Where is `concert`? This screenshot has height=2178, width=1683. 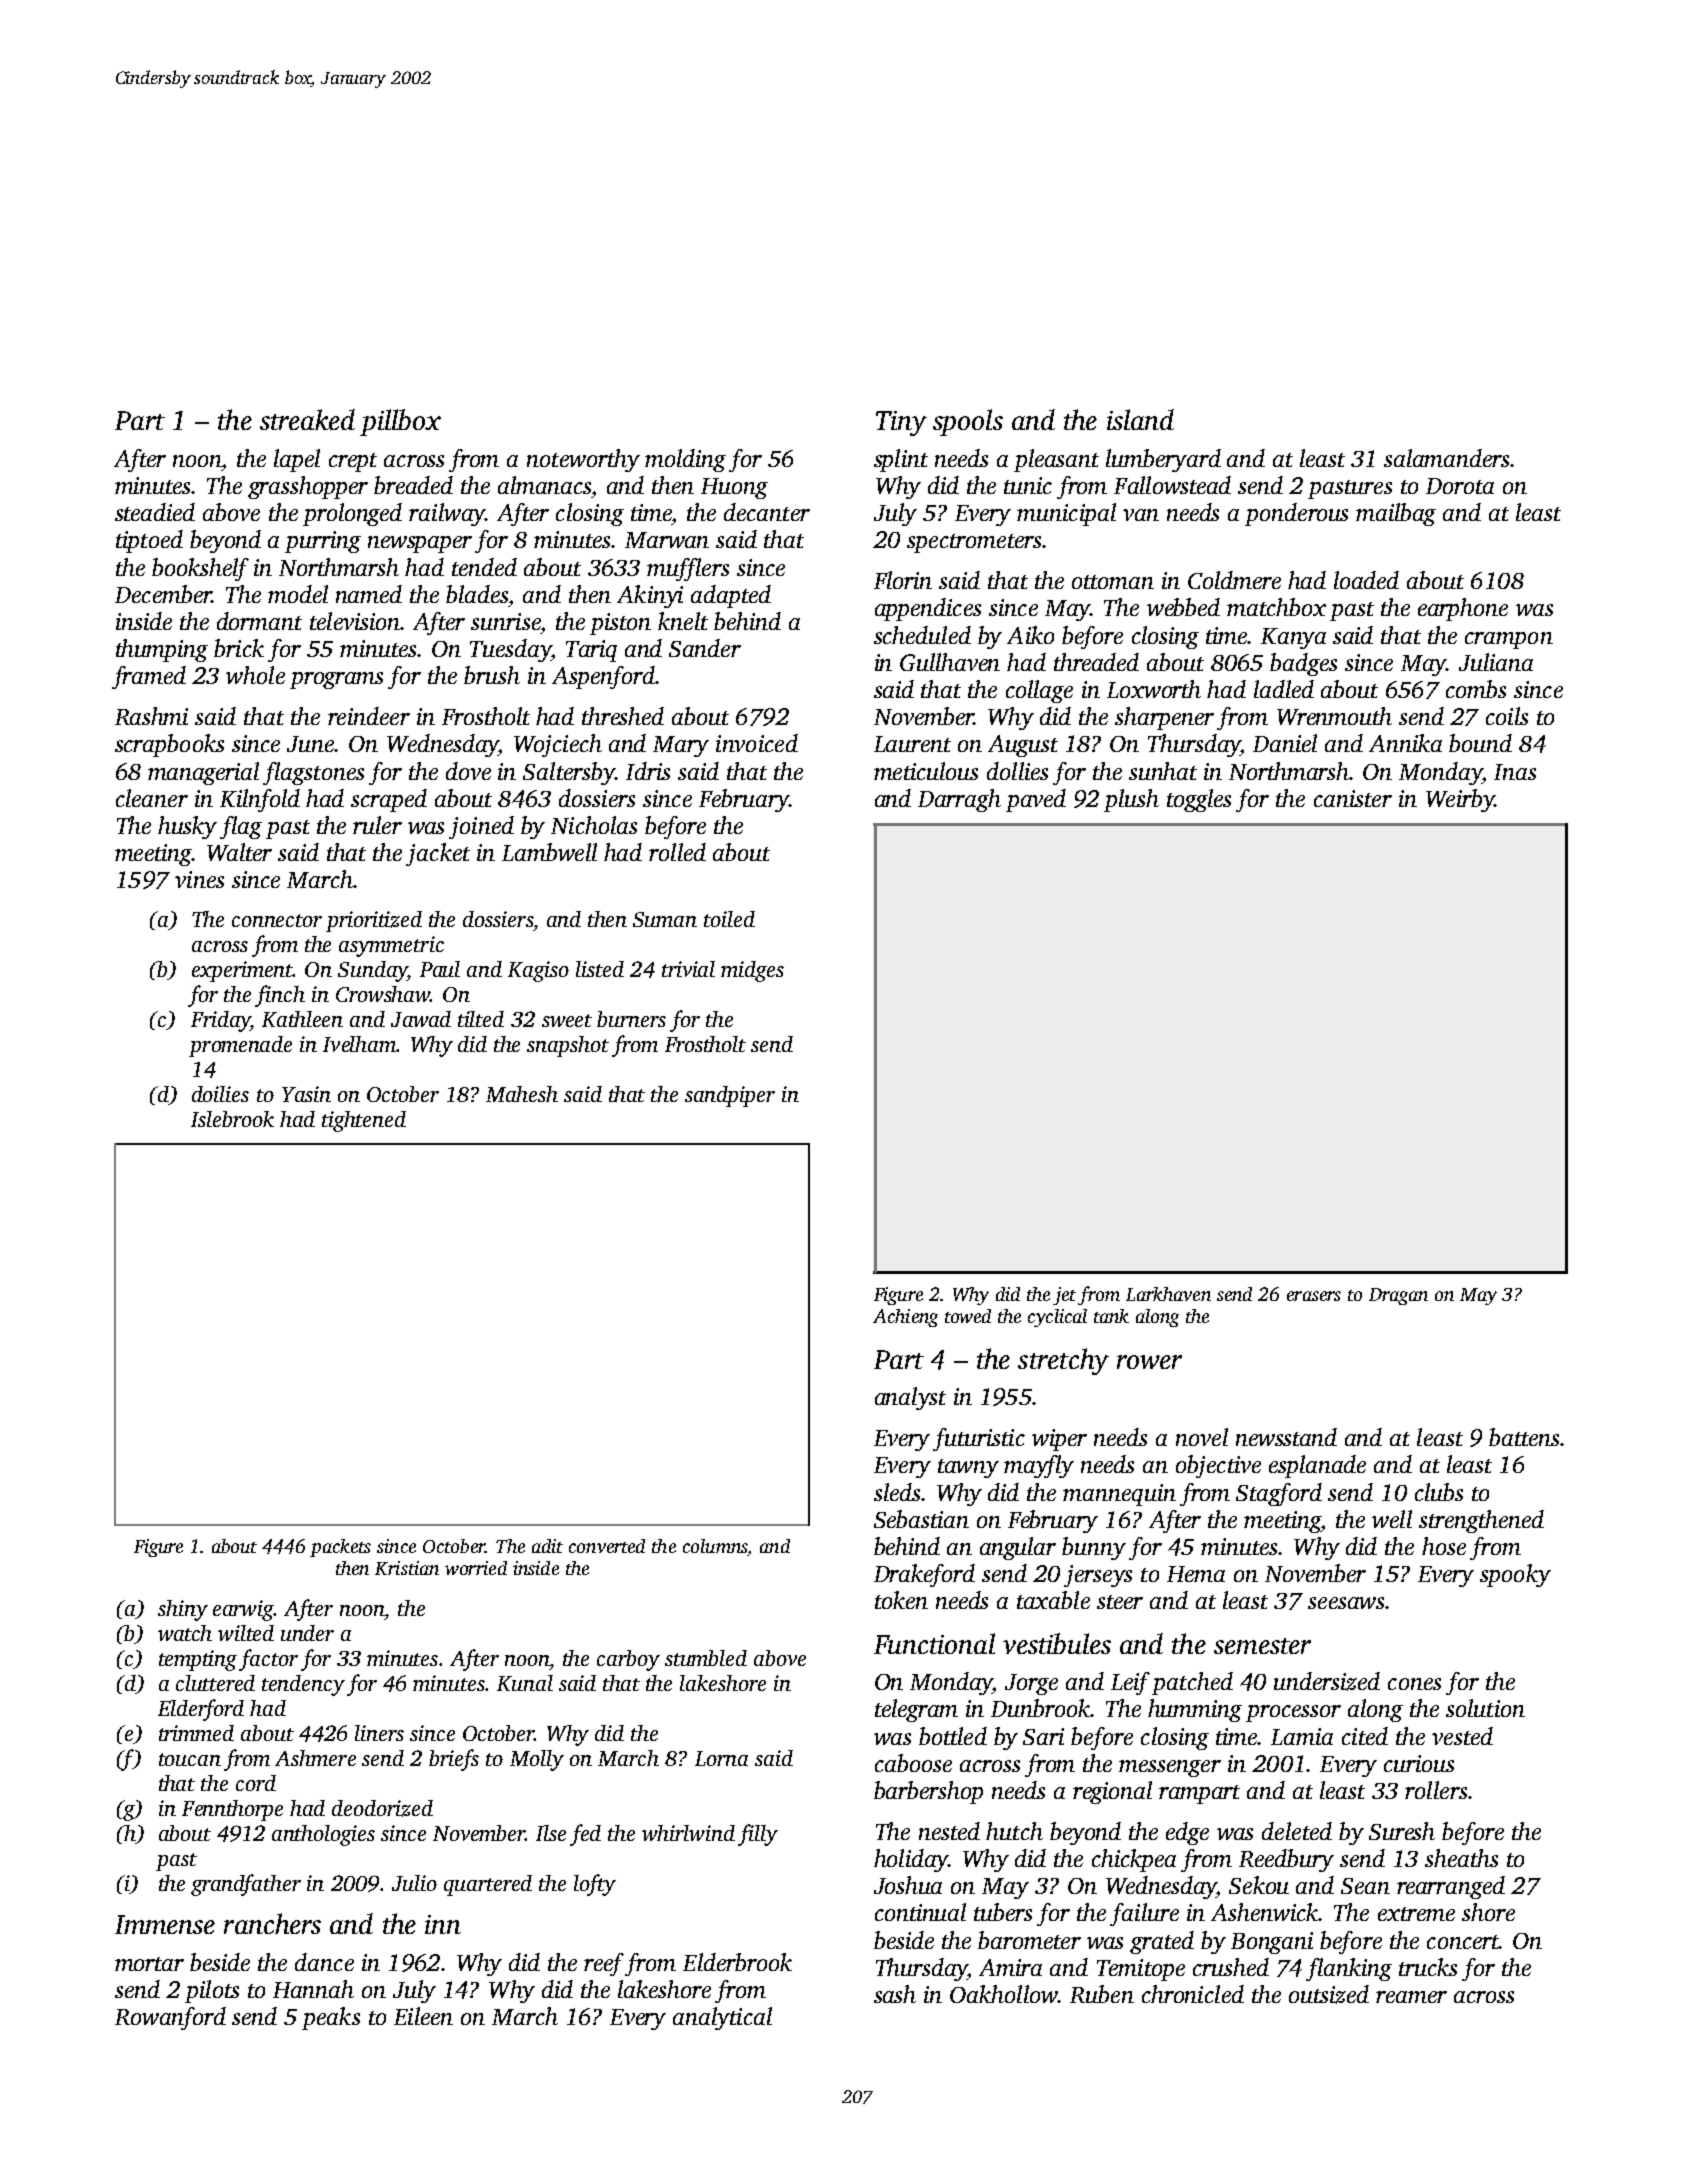
concert is located at coordinates (1463, 1942).
